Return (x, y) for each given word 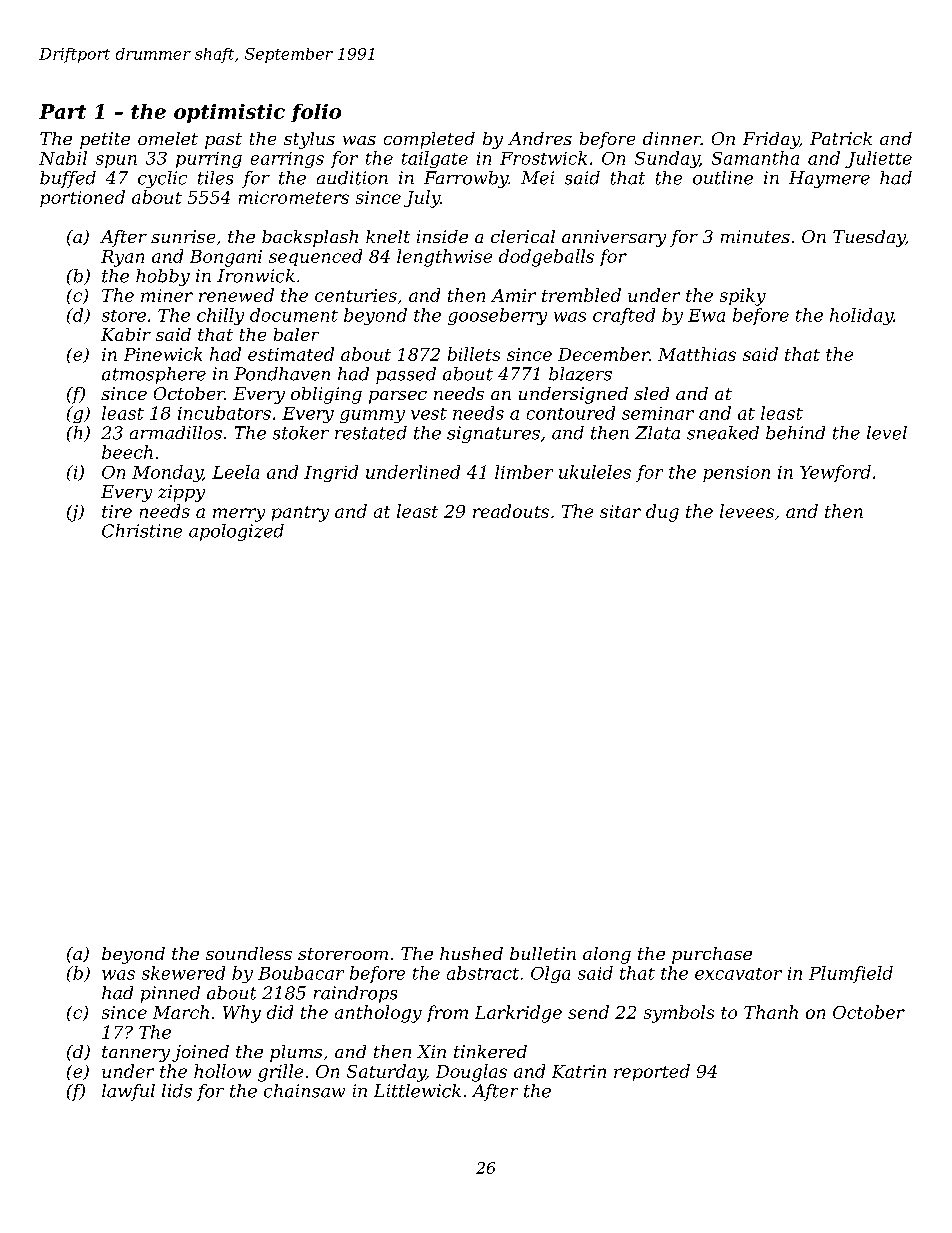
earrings (287, 160)
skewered (183, 973)
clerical (523, 236)
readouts (511, 511)
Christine (142, 531)
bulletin (543, 953)
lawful (128, 1092)
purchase (712, 955)
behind (795, 433)
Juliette (878, 159)
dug (662, 513)
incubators (224, 413)
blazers (580, 374)
